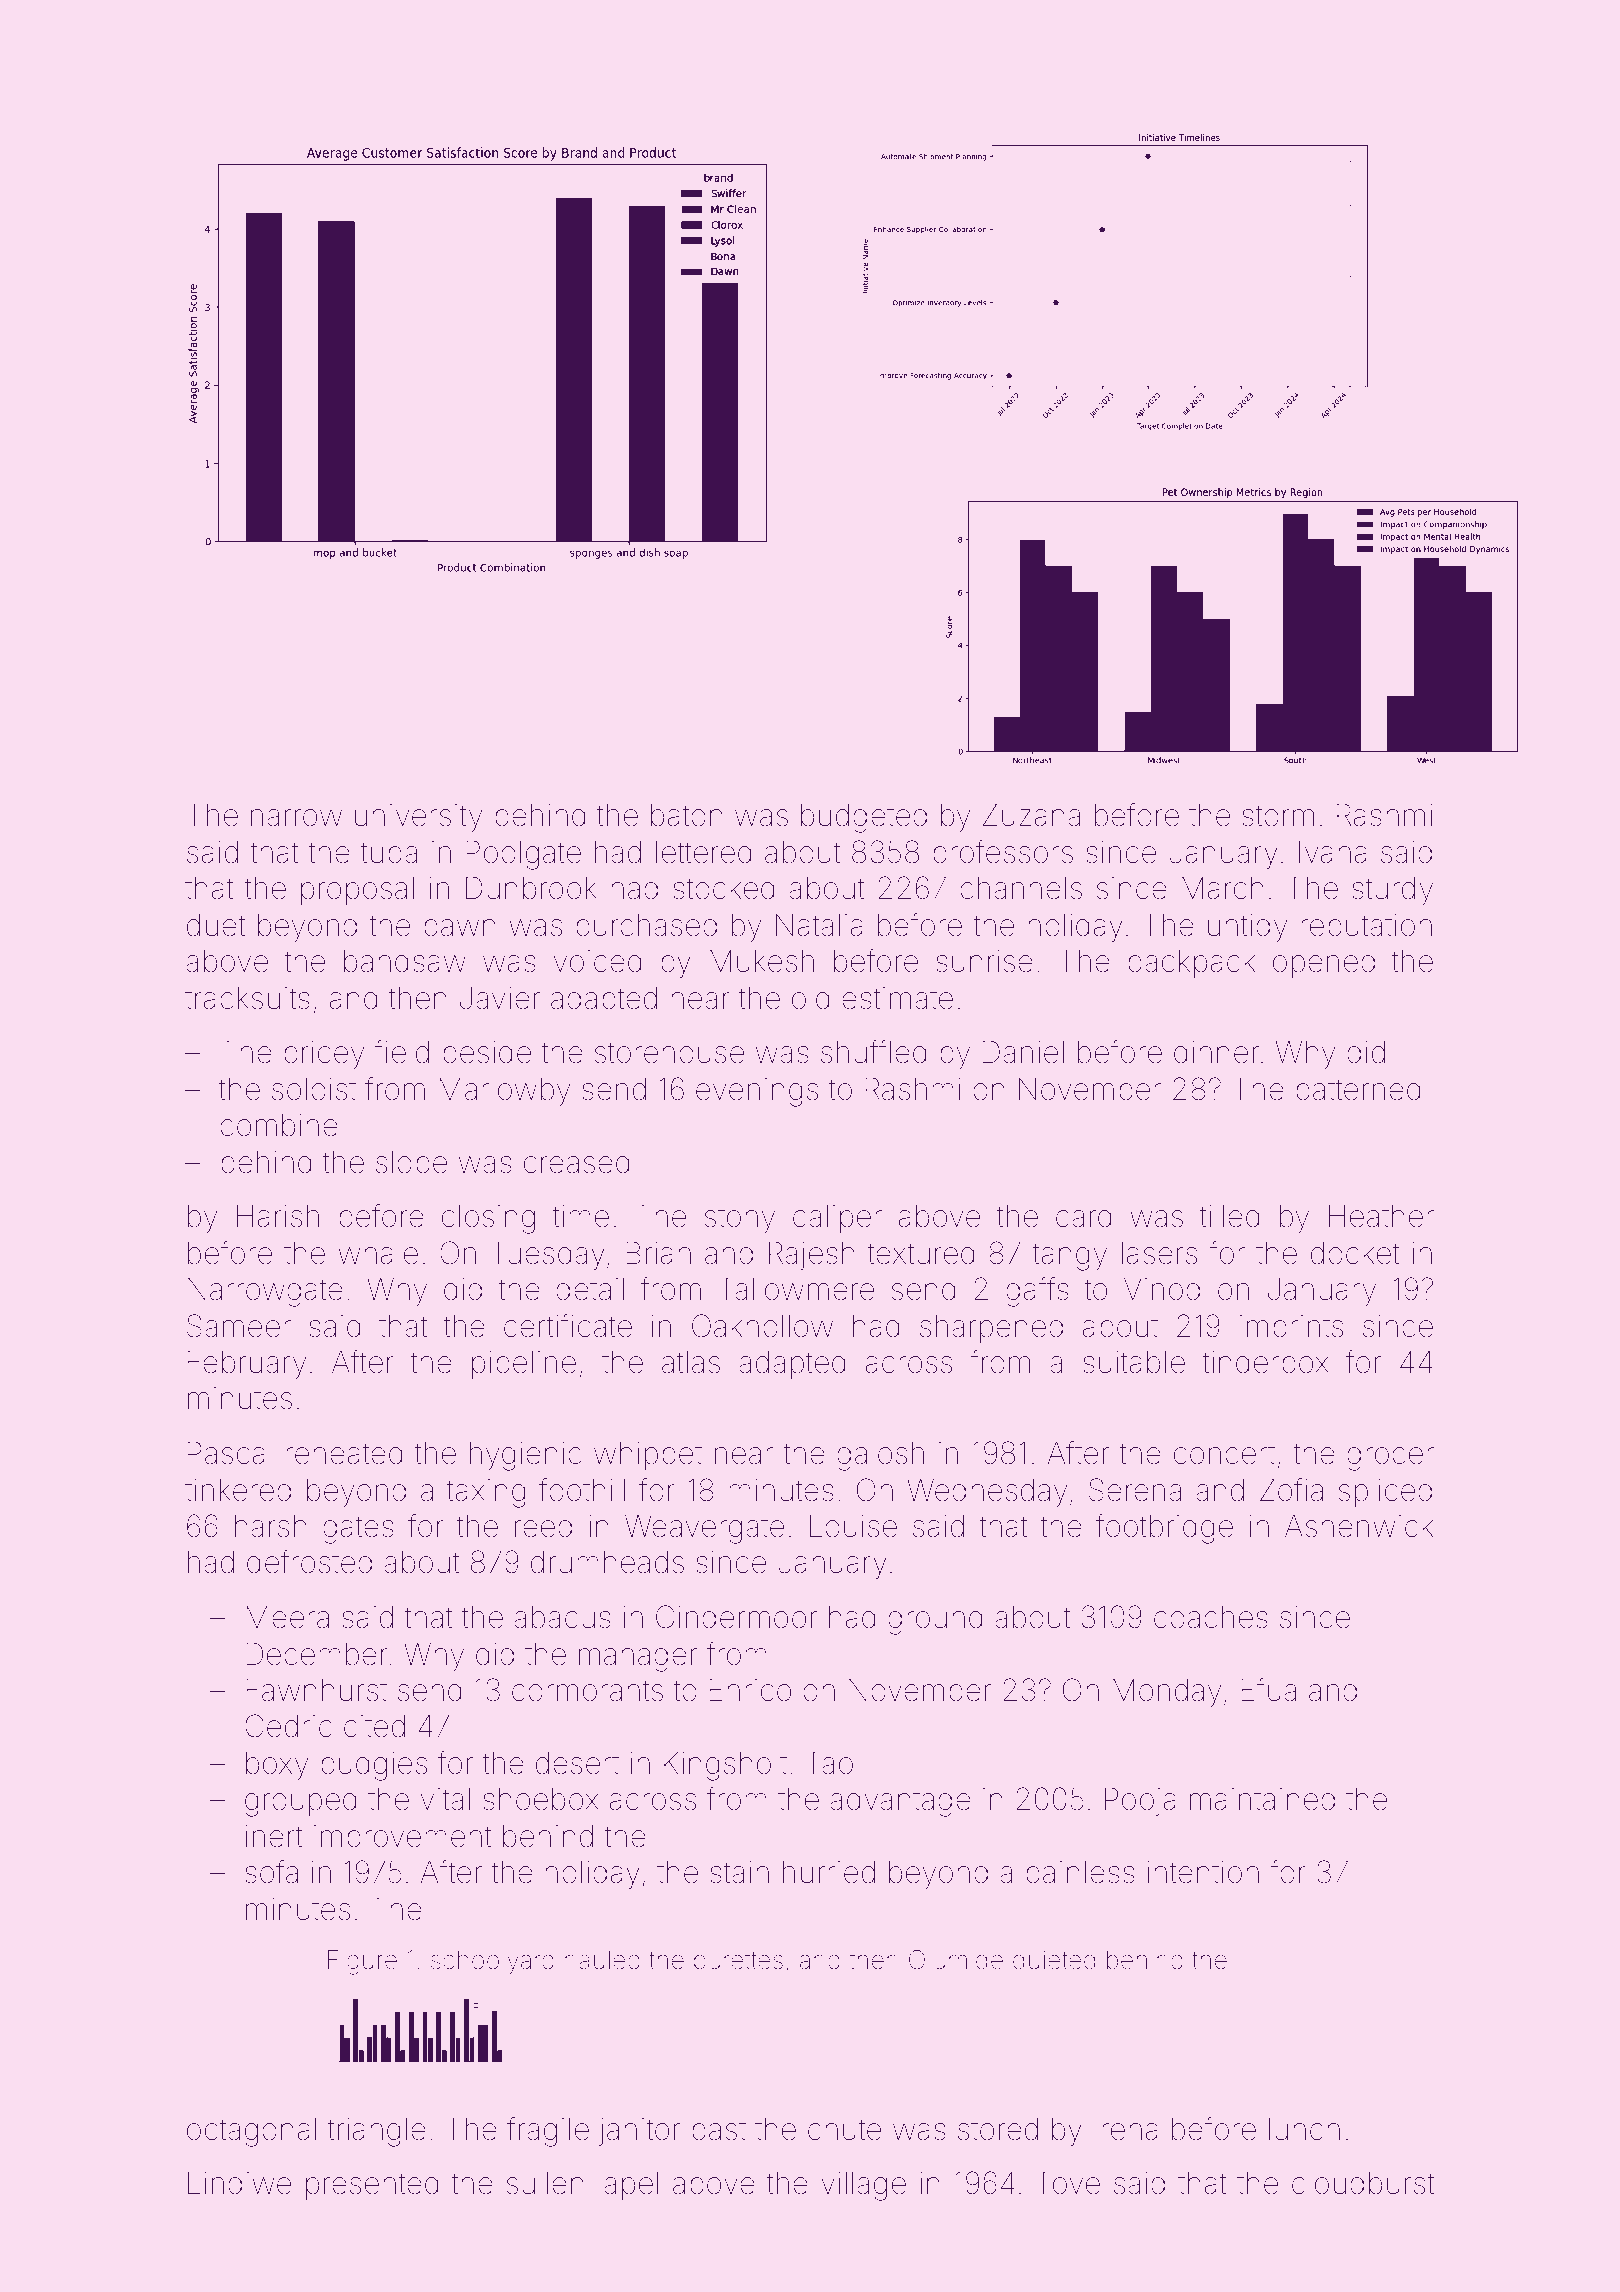 The height and width of the page is (2292, 1620). What do you see at coordinates (543, 1526) in the page?
I see `reed` at bounding box center [543, 1526].
